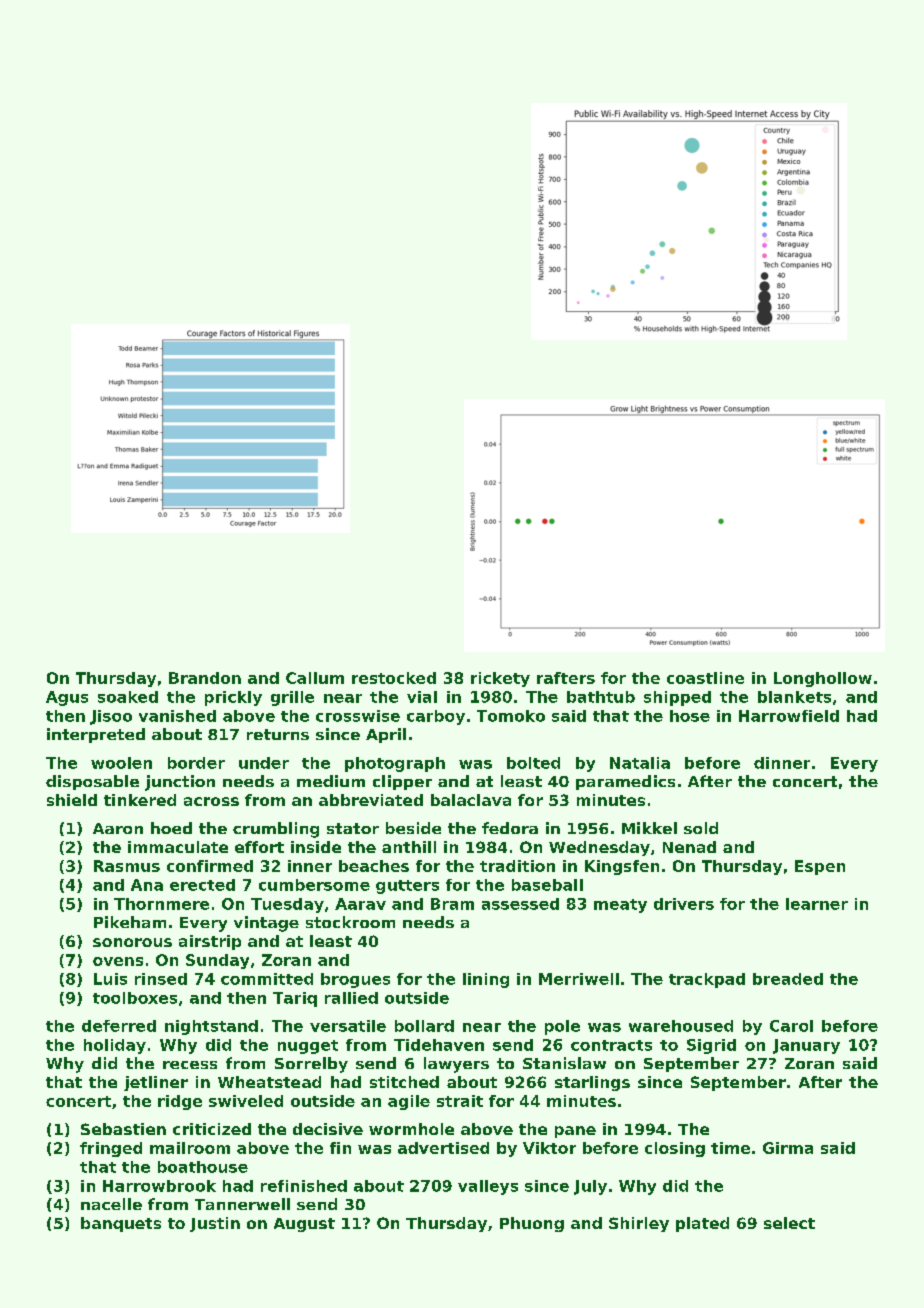  I want to click on fringed, so click(111, 1149).
